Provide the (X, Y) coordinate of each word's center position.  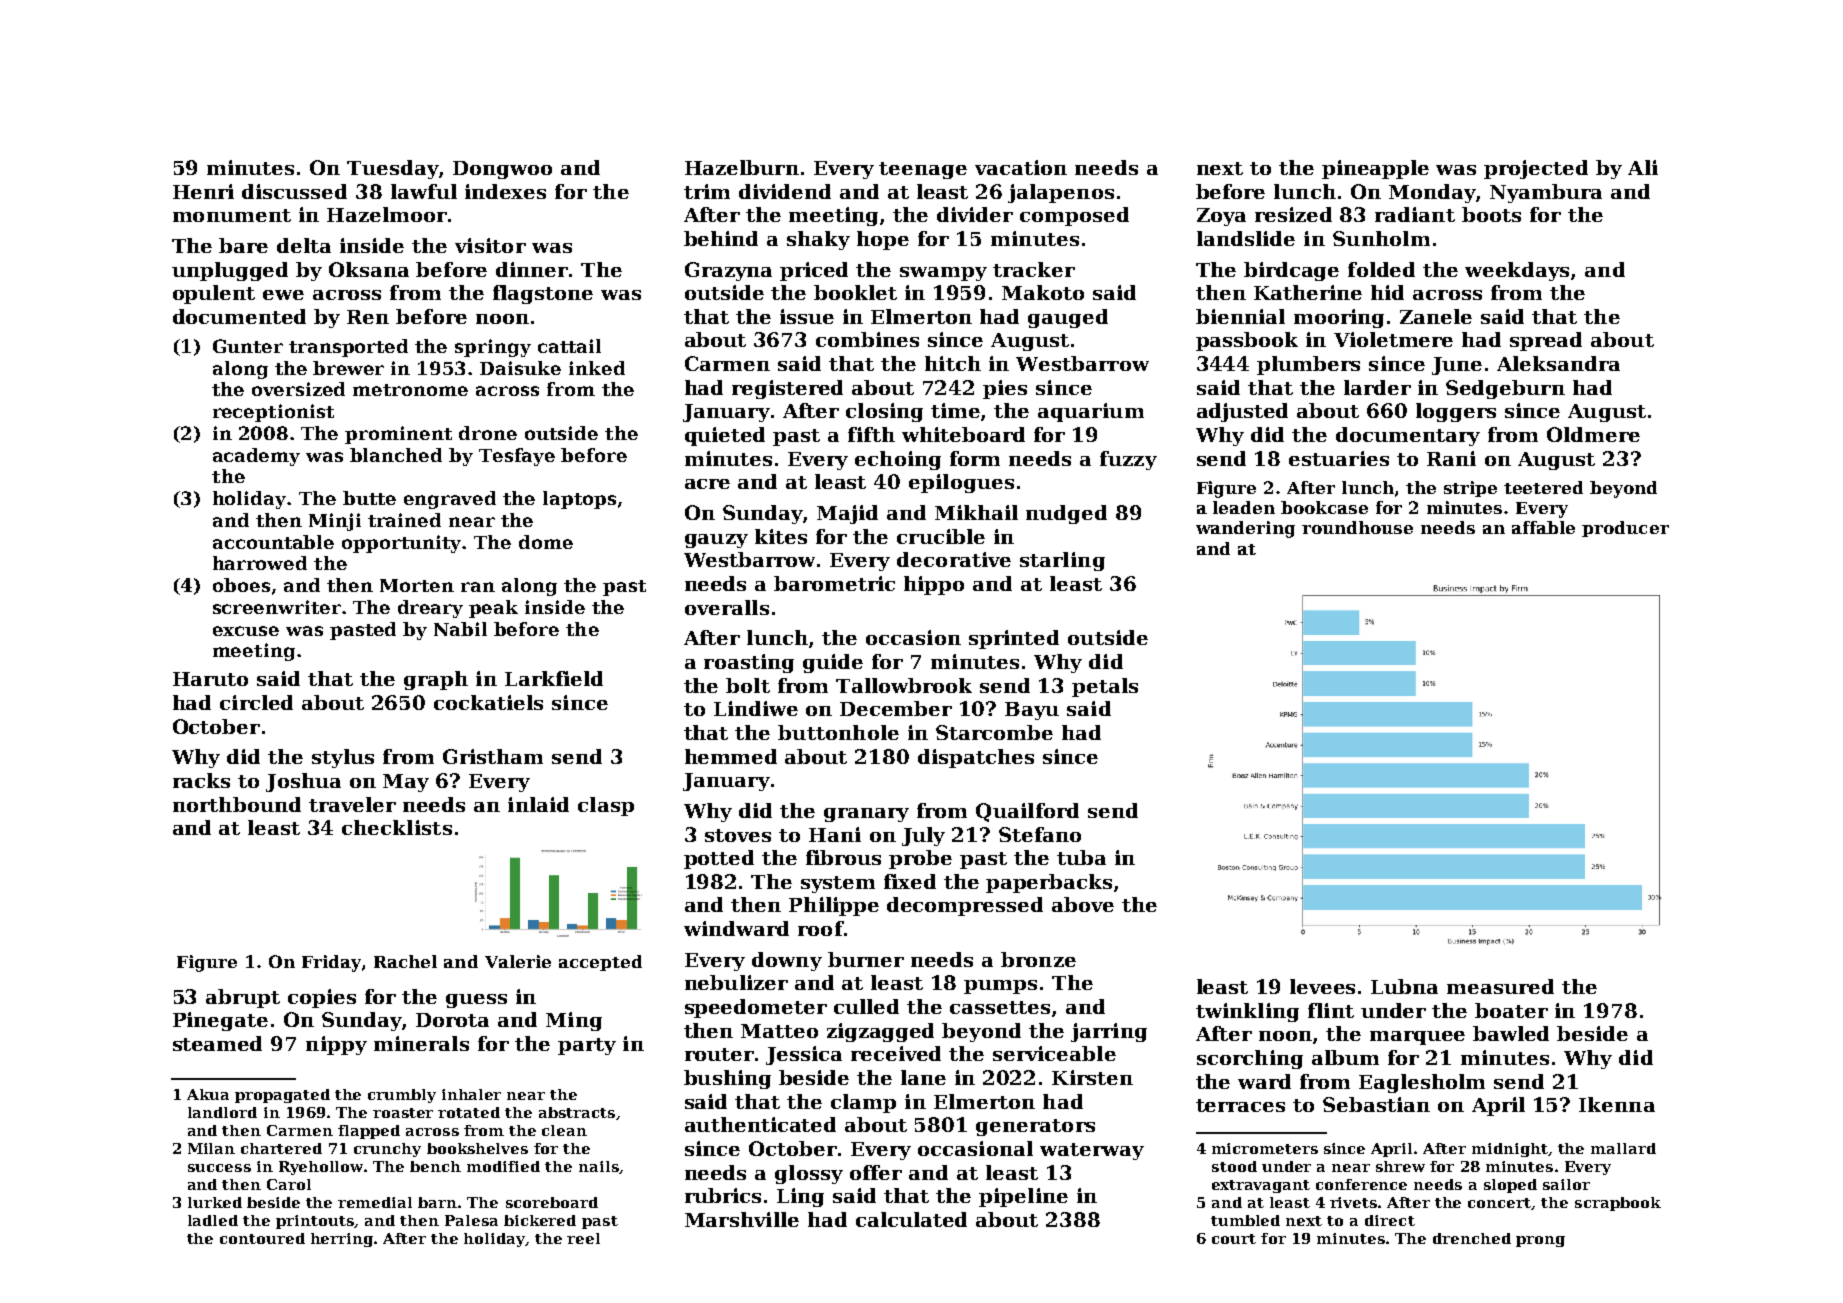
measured (1500, 986)
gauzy (716, 541)
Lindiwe (756, 708)
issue (807, 316)
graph (436, 680)
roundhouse (1357, 527)
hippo (934, 585)
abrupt (243, 998)
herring (342, 1240)
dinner (532, 269)
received (896, 1053)
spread (1546, 341)
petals (1105, 687)
